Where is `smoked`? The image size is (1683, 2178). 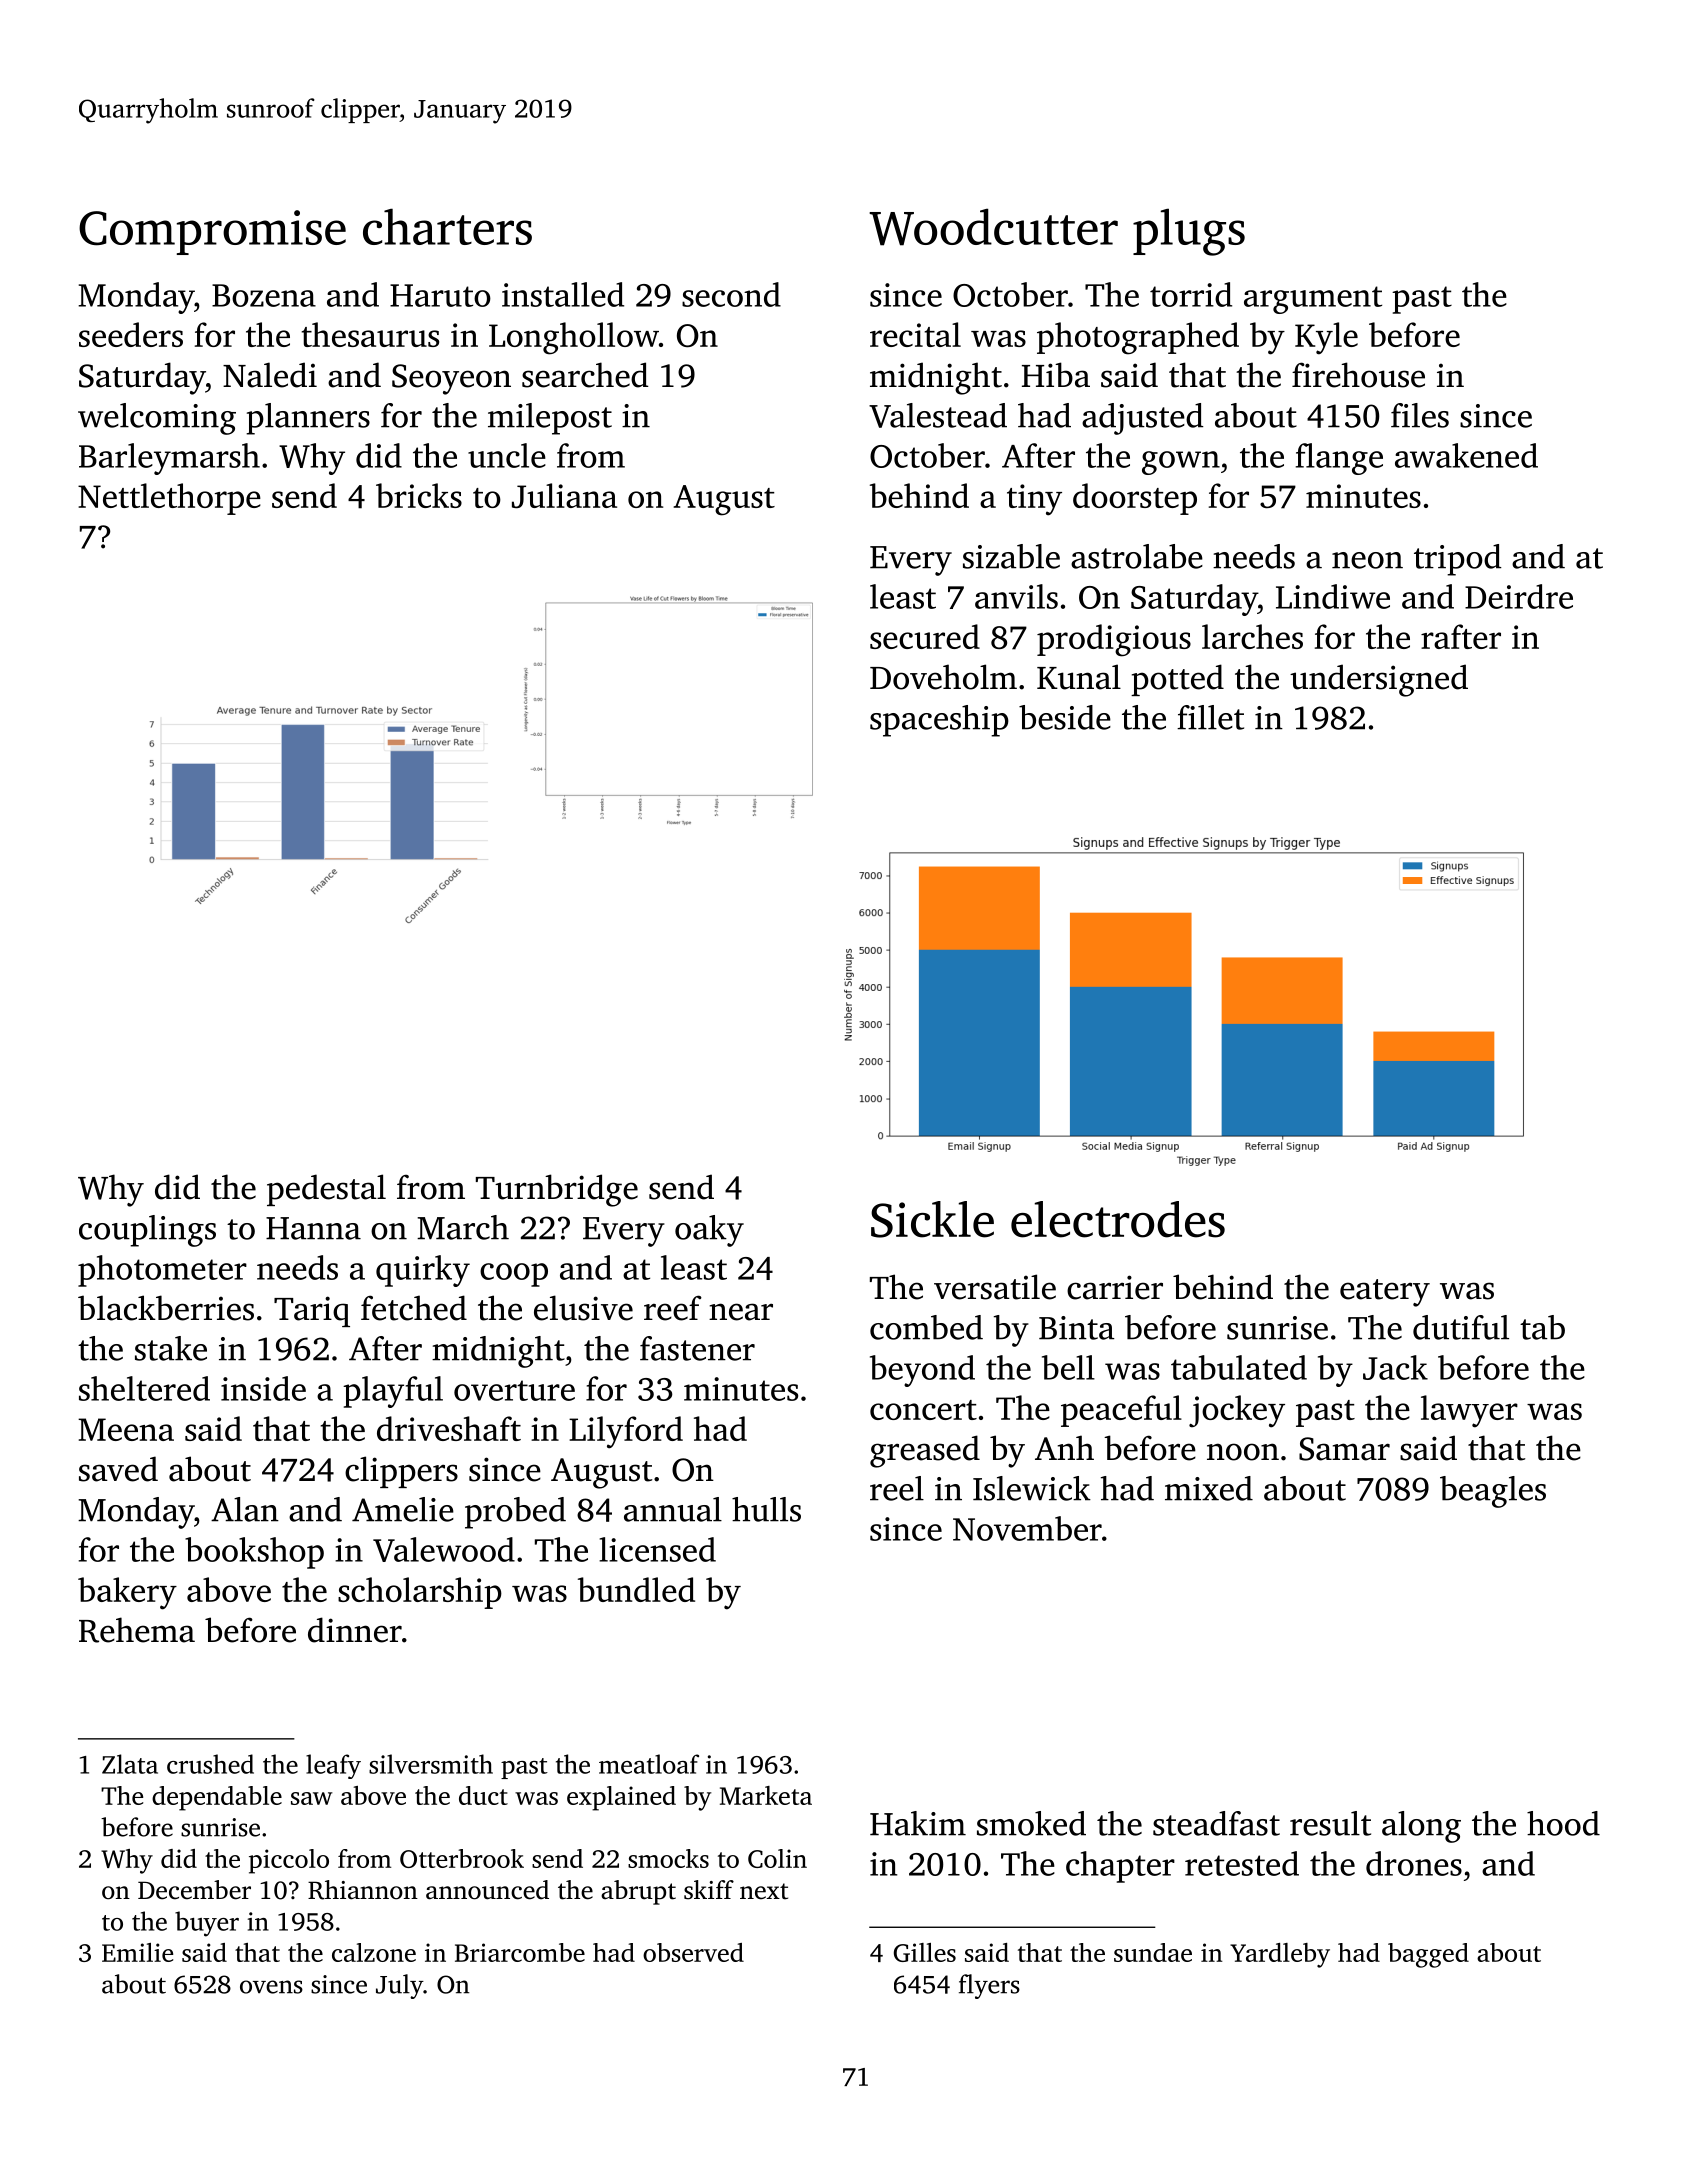 smoked is located at coordinates (1031, 1823).
